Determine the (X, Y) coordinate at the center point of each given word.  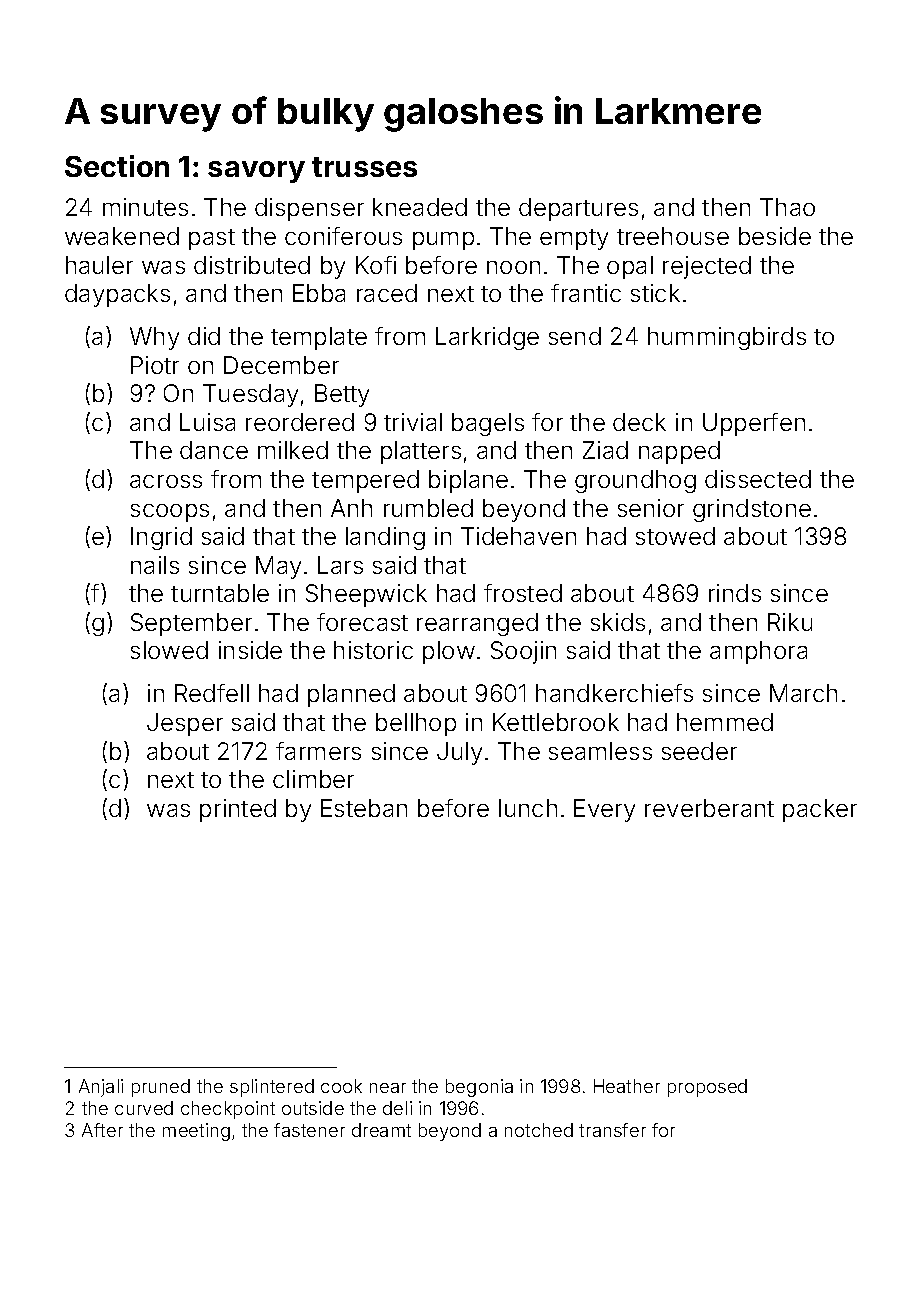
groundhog (635, 481)
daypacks (117, 295)
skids (618, 622)
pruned (161, 1088)
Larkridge (487, 338)
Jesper (185, 724)
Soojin (523, 652)
